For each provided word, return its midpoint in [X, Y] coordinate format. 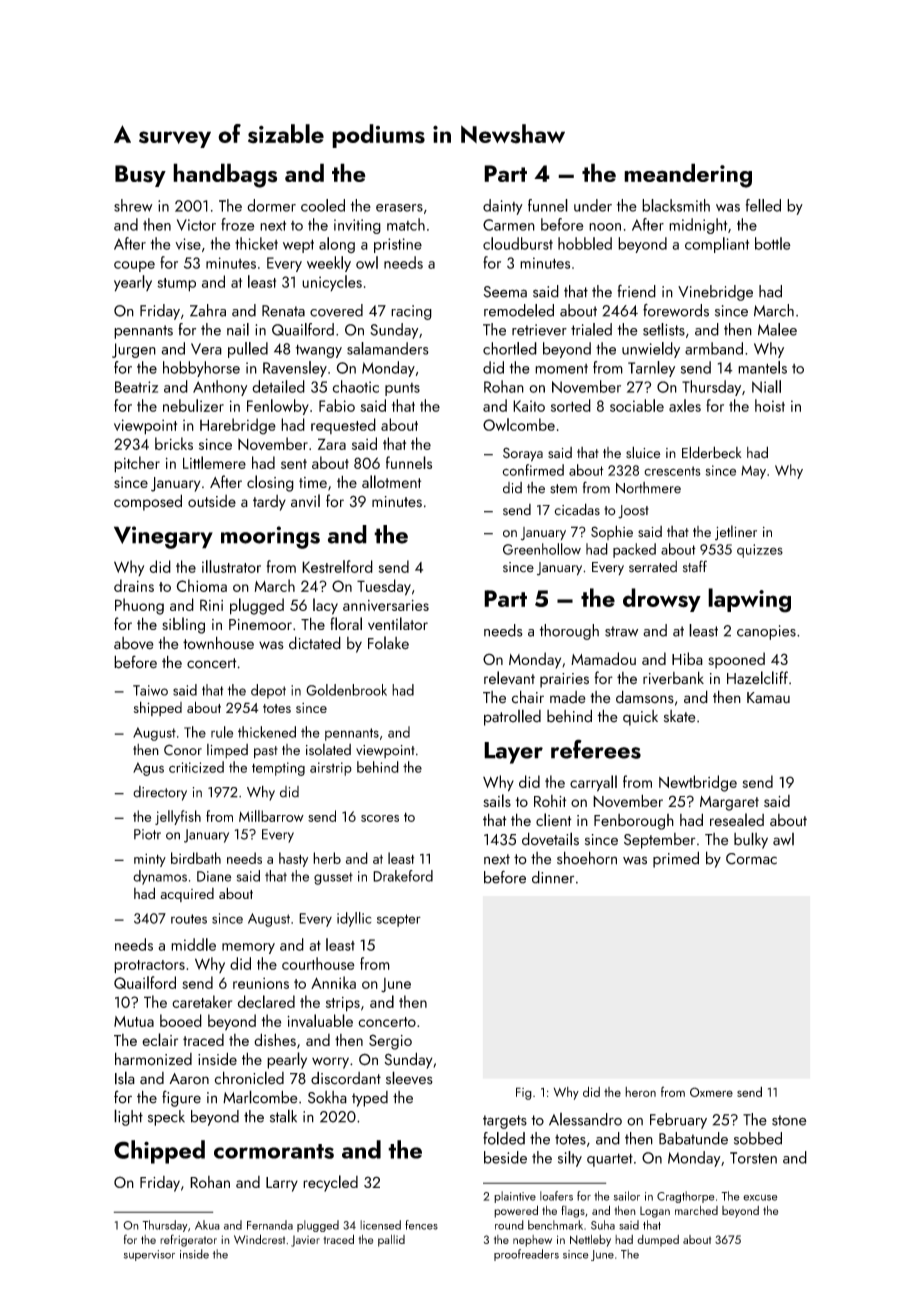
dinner [553, 877]
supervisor [149, 1255]
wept [298, 246]
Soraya [523, 454]
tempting [278, 769]
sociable [637, 405]
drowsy [662, 600]
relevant [509, 677]
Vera [206, 349]
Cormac [751, 859]
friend [636, 291]
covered [336, 310]
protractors [149, 967]
